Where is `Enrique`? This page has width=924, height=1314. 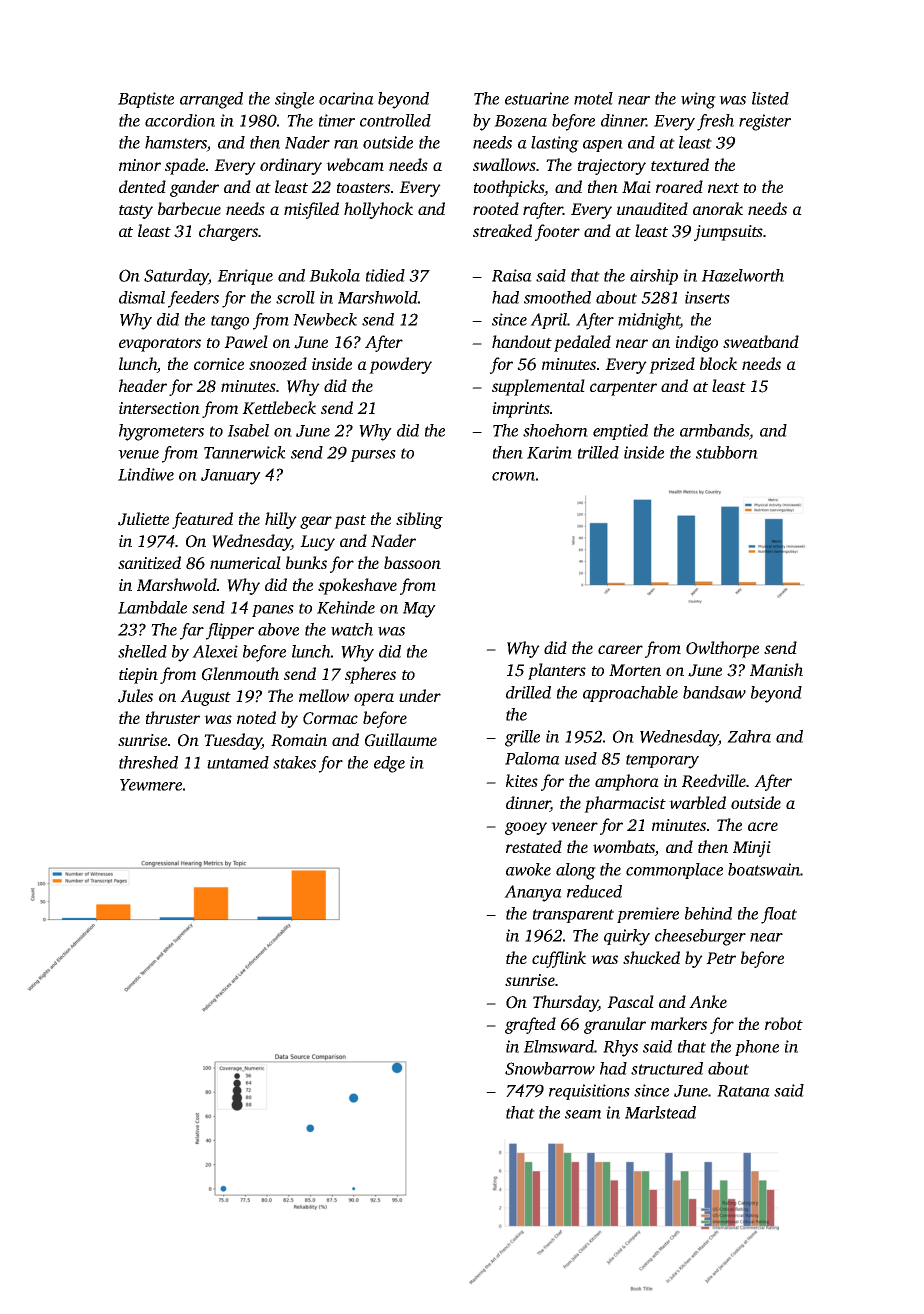
Enrique is located at coordinates (245, 277).
